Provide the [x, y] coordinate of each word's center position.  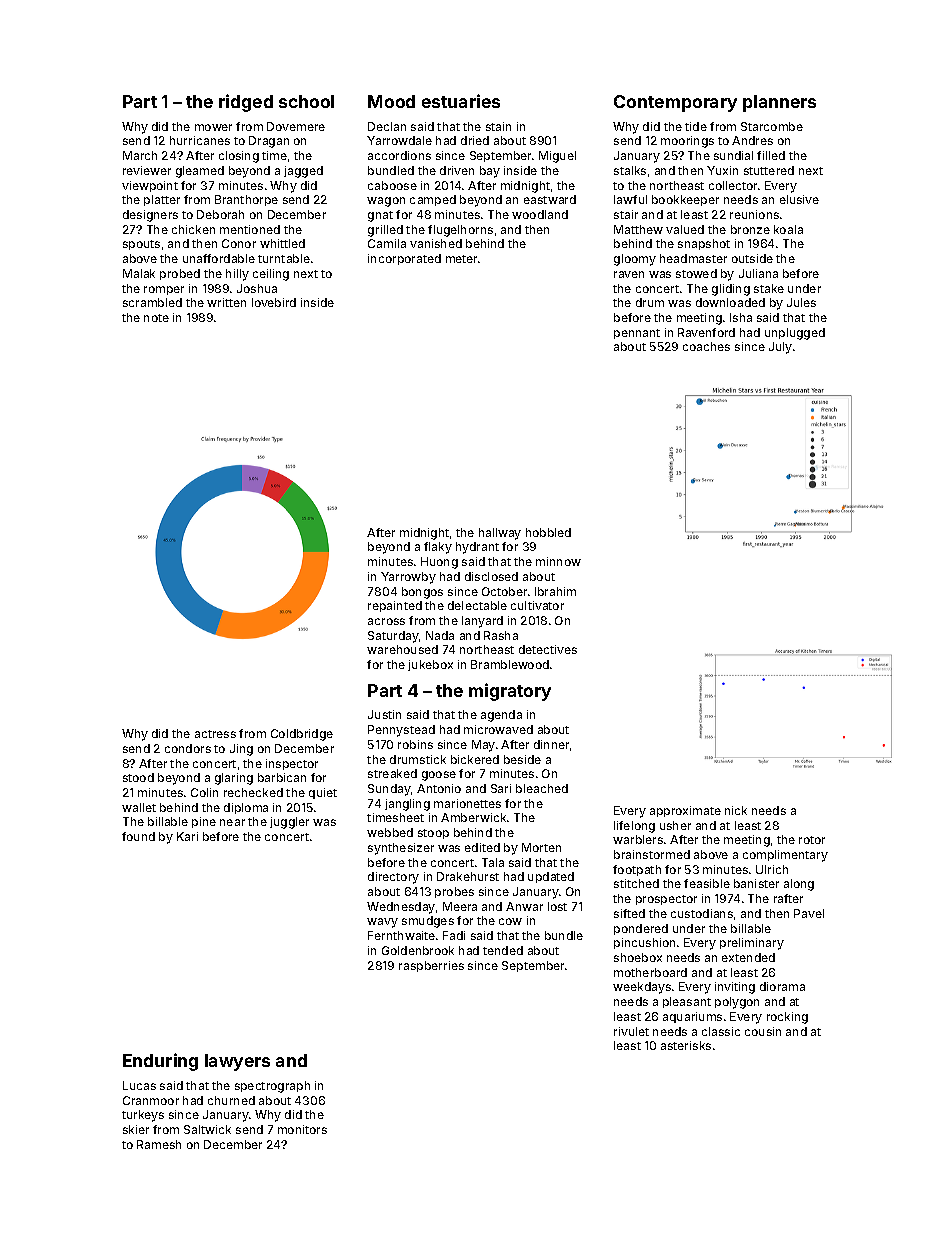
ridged [246, 103]
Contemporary [675, 103]
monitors [302, 1129]
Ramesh [159, 1144]
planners [779, 103]
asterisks [686, 1045]
